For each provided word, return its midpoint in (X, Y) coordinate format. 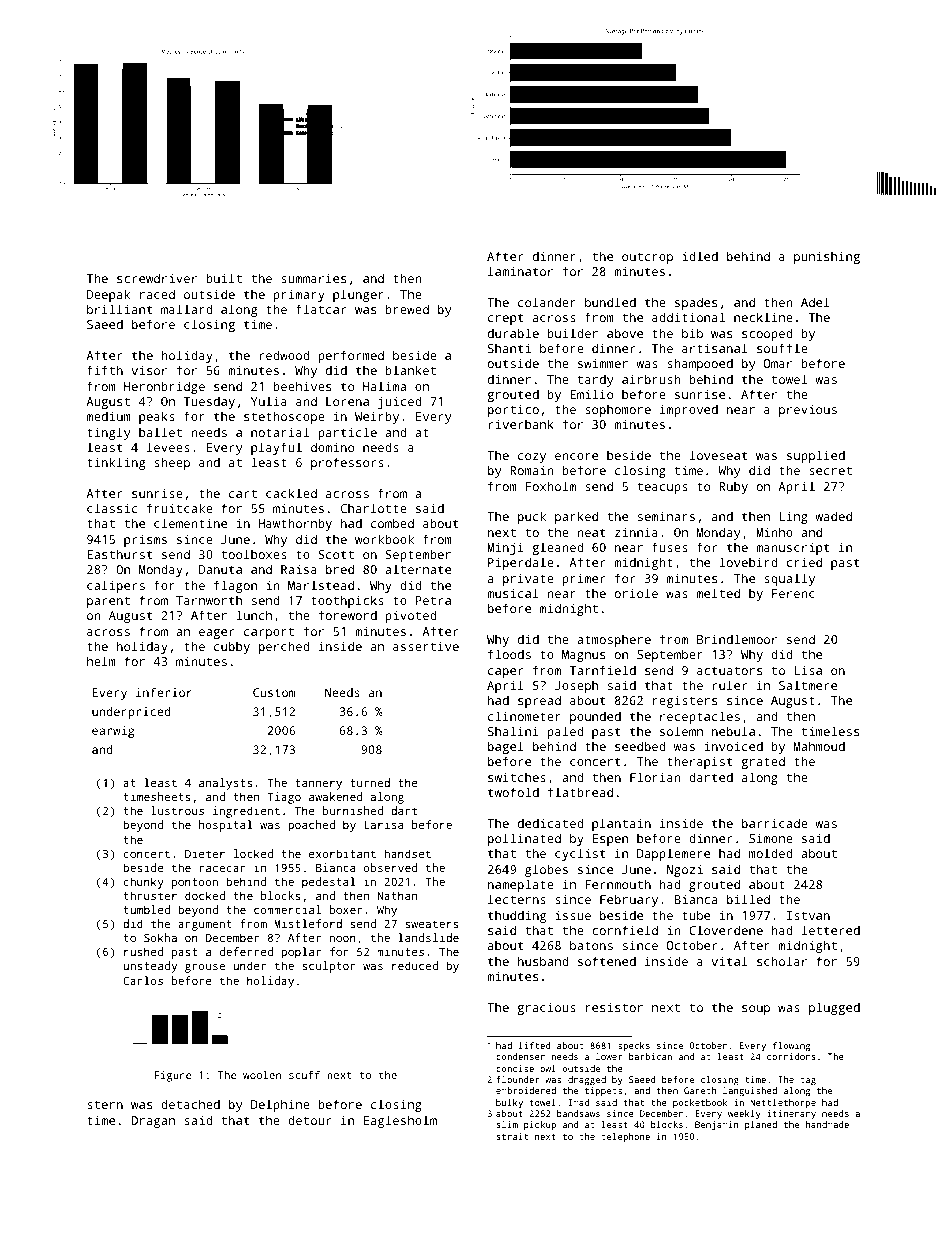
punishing (827, 257)
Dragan (153, 1122)
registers (685, 701)
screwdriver (157, 278)
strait (512, 1136)
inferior (164, 692)
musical (513, 593)
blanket (410, 370)
